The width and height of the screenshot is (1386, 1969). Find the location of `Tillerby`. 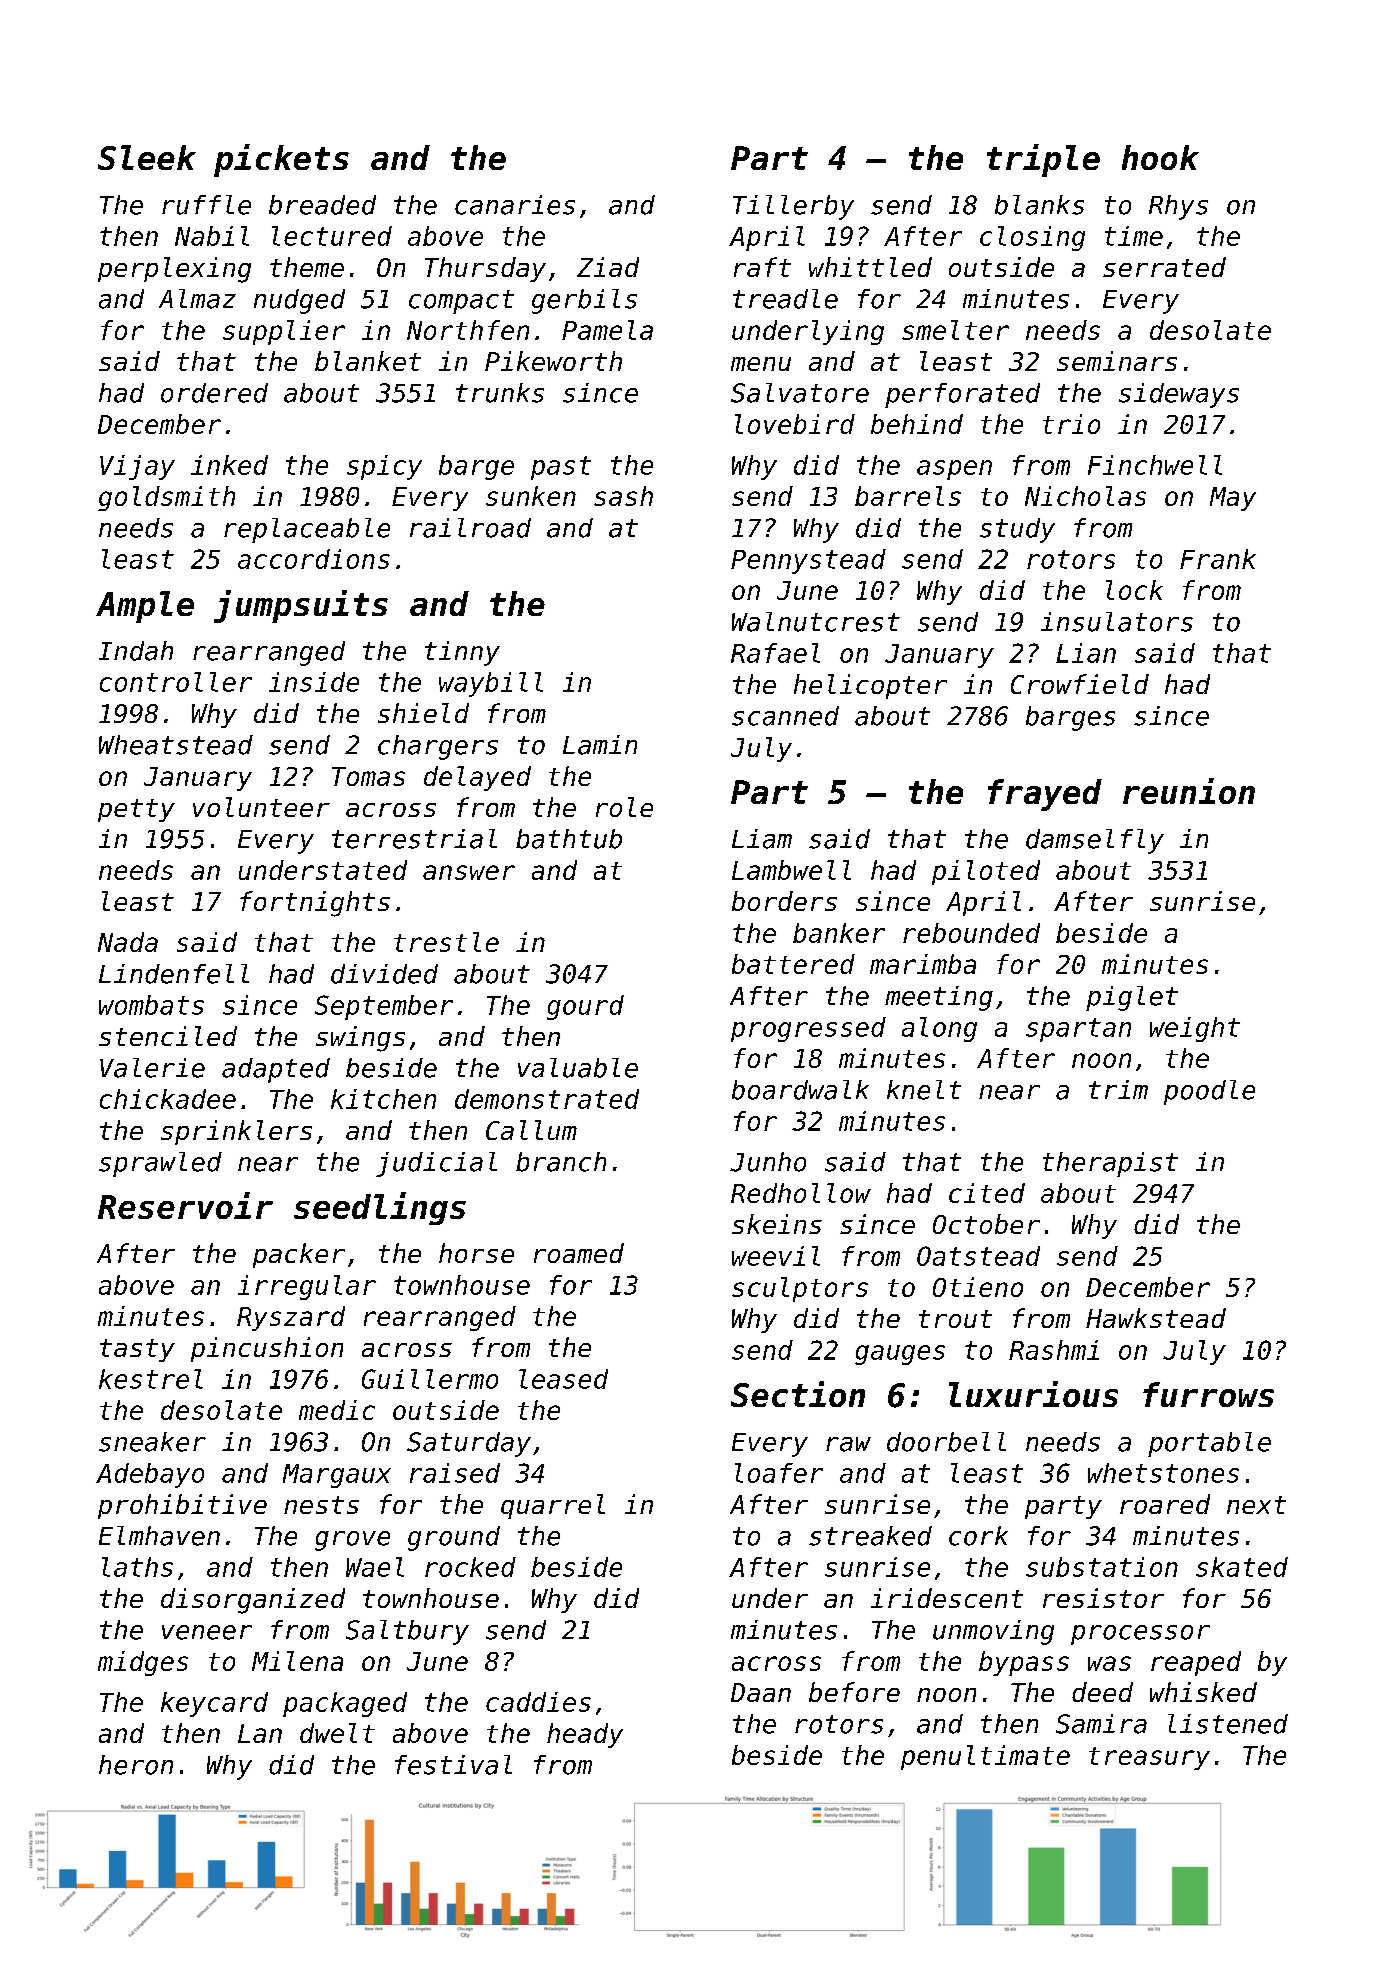

Tillerby is located at coordinates (793, 207).
